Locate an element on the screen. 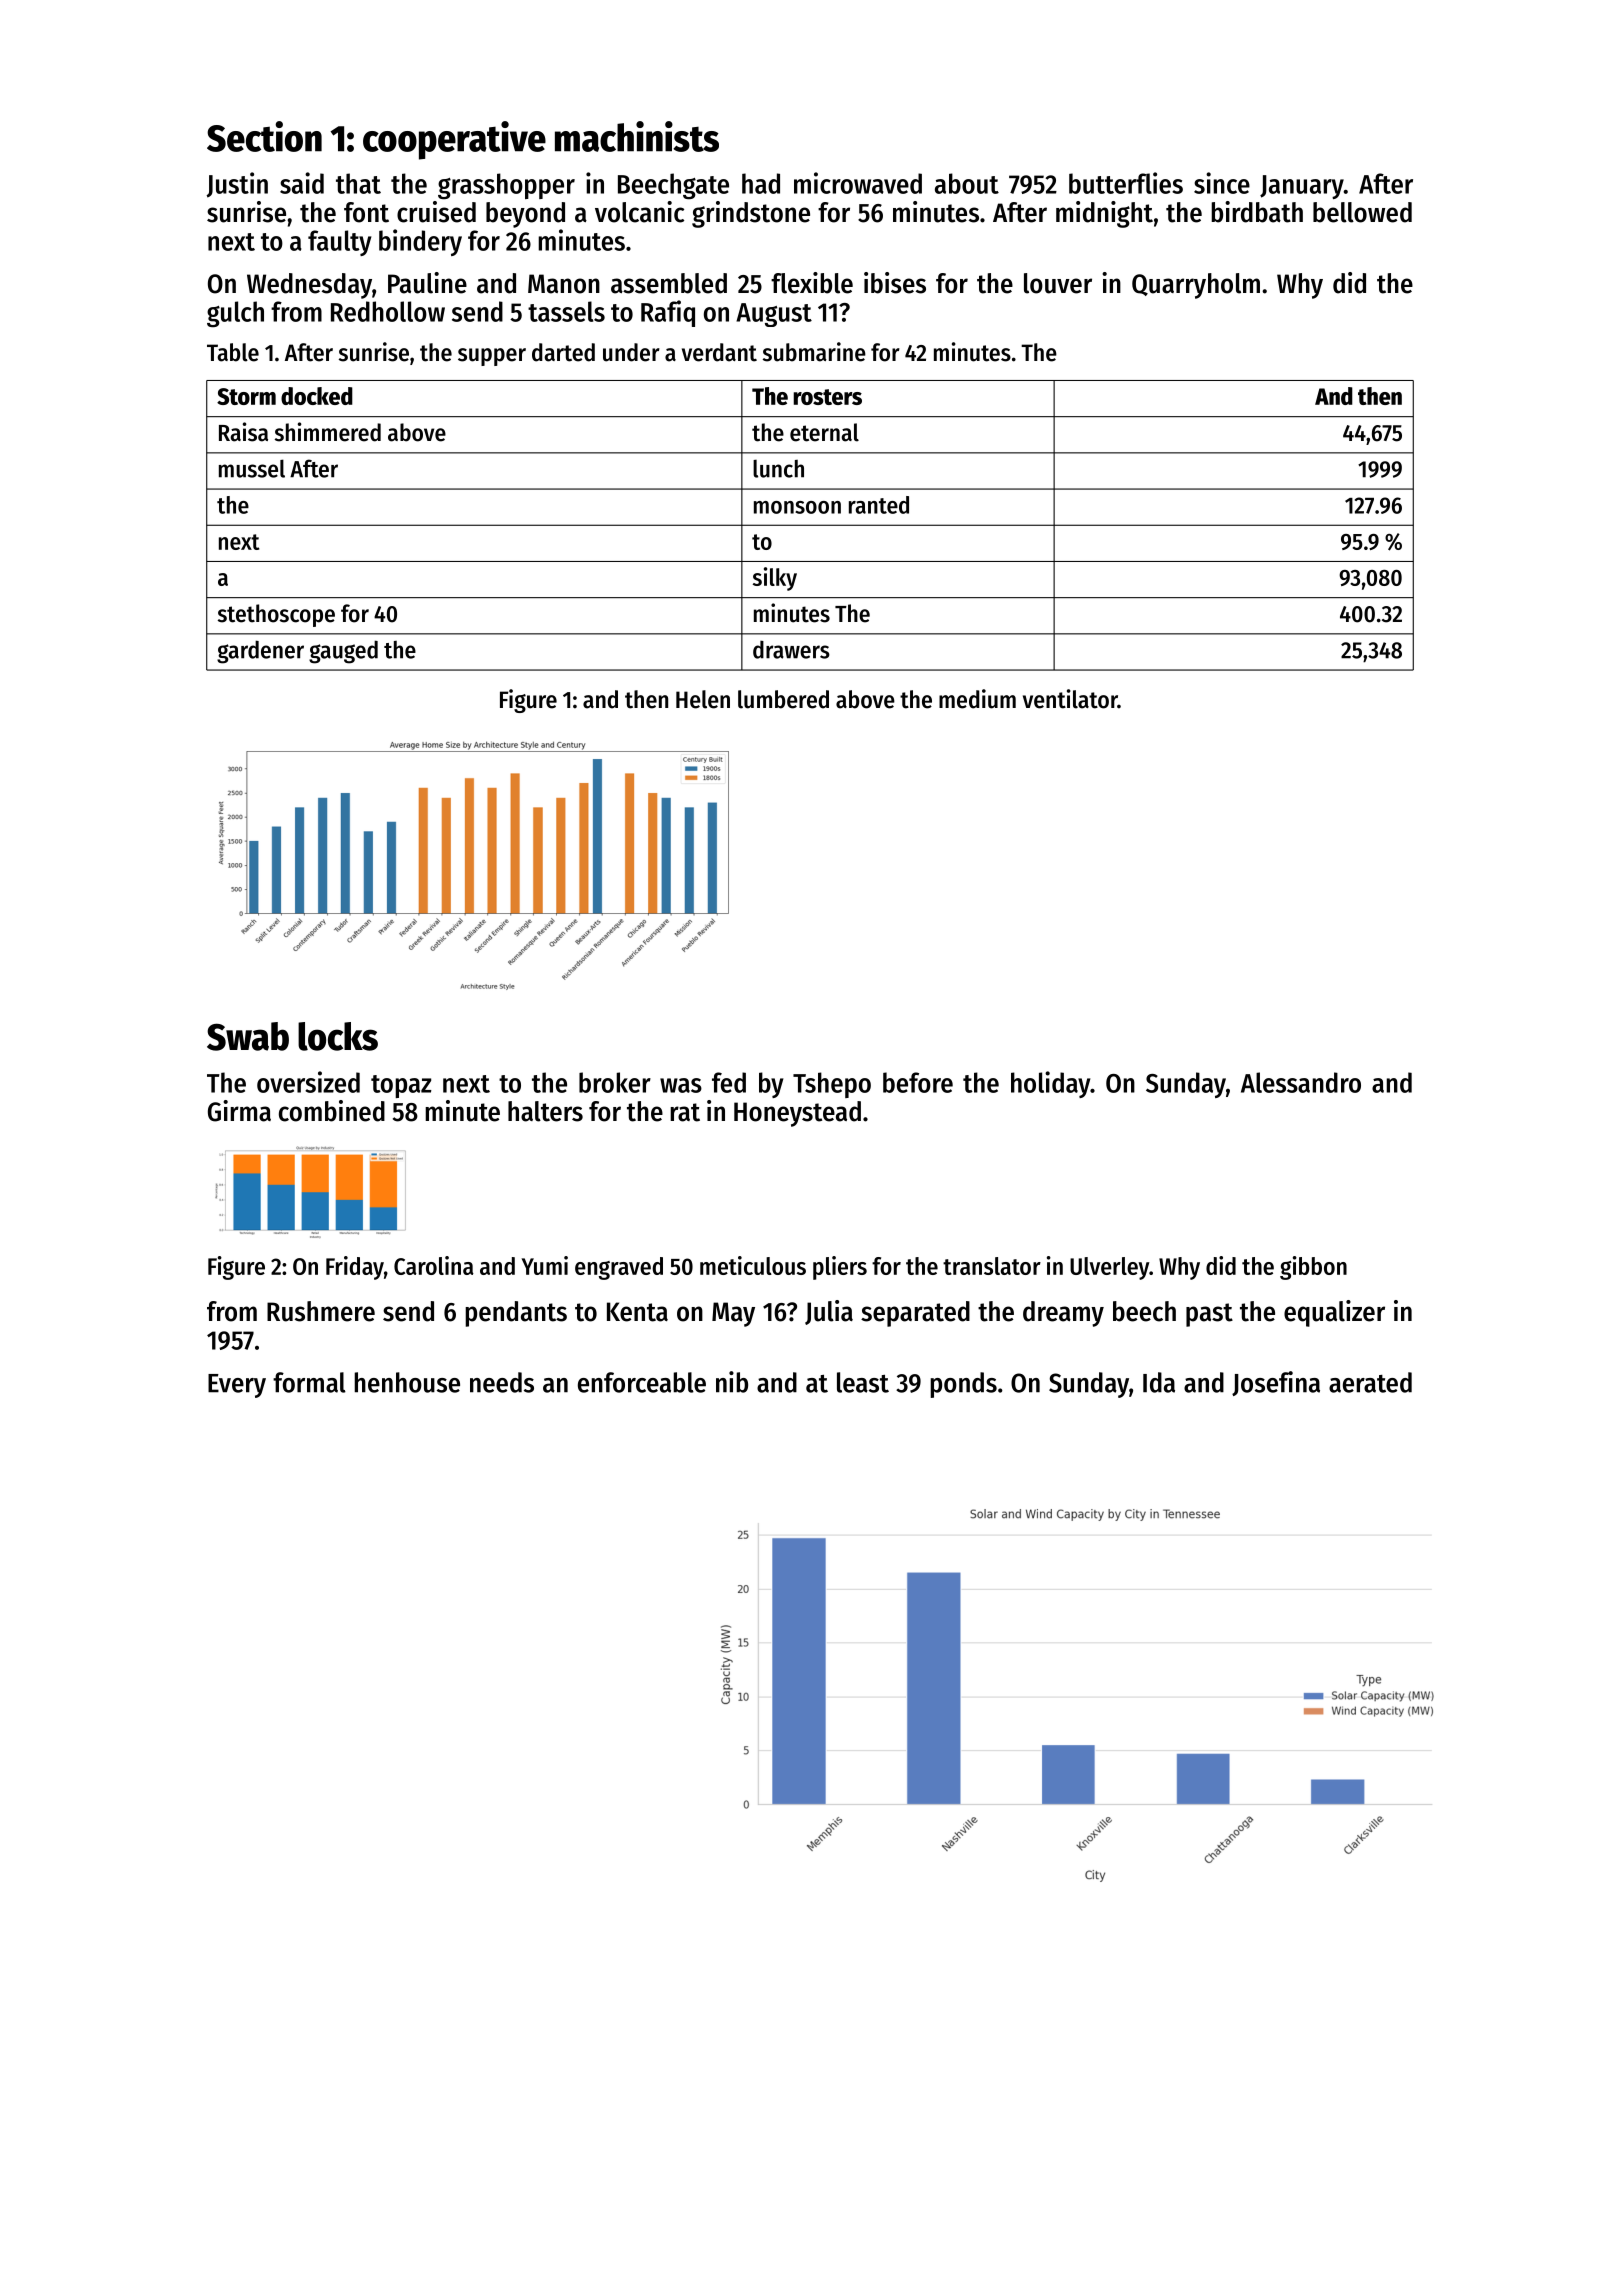  medium is located at coordinates (977, 699).
